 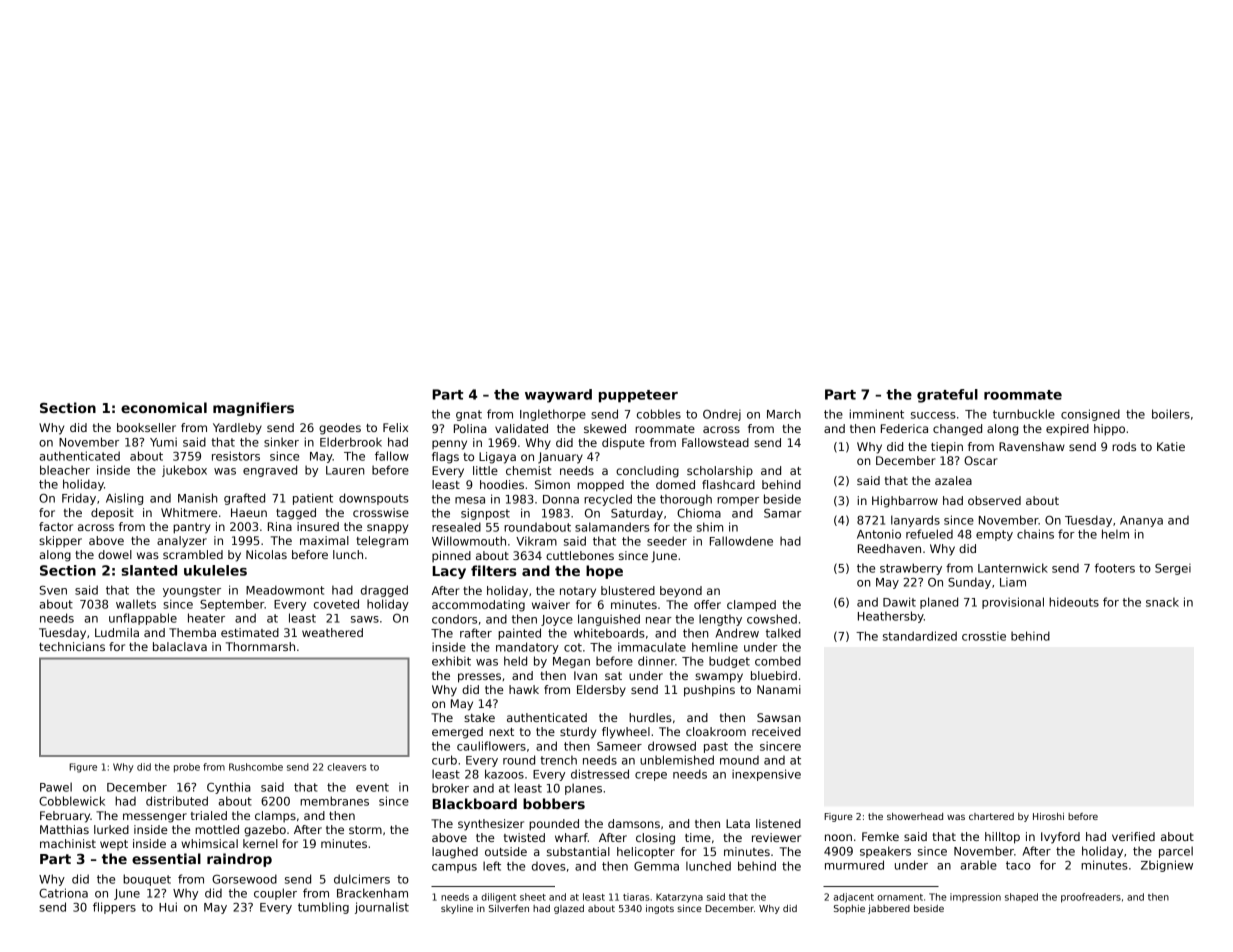 What do you see at coordinates (915, 816) in the screenshot?
I see `showerhead` at bounding box center [915, 816].
